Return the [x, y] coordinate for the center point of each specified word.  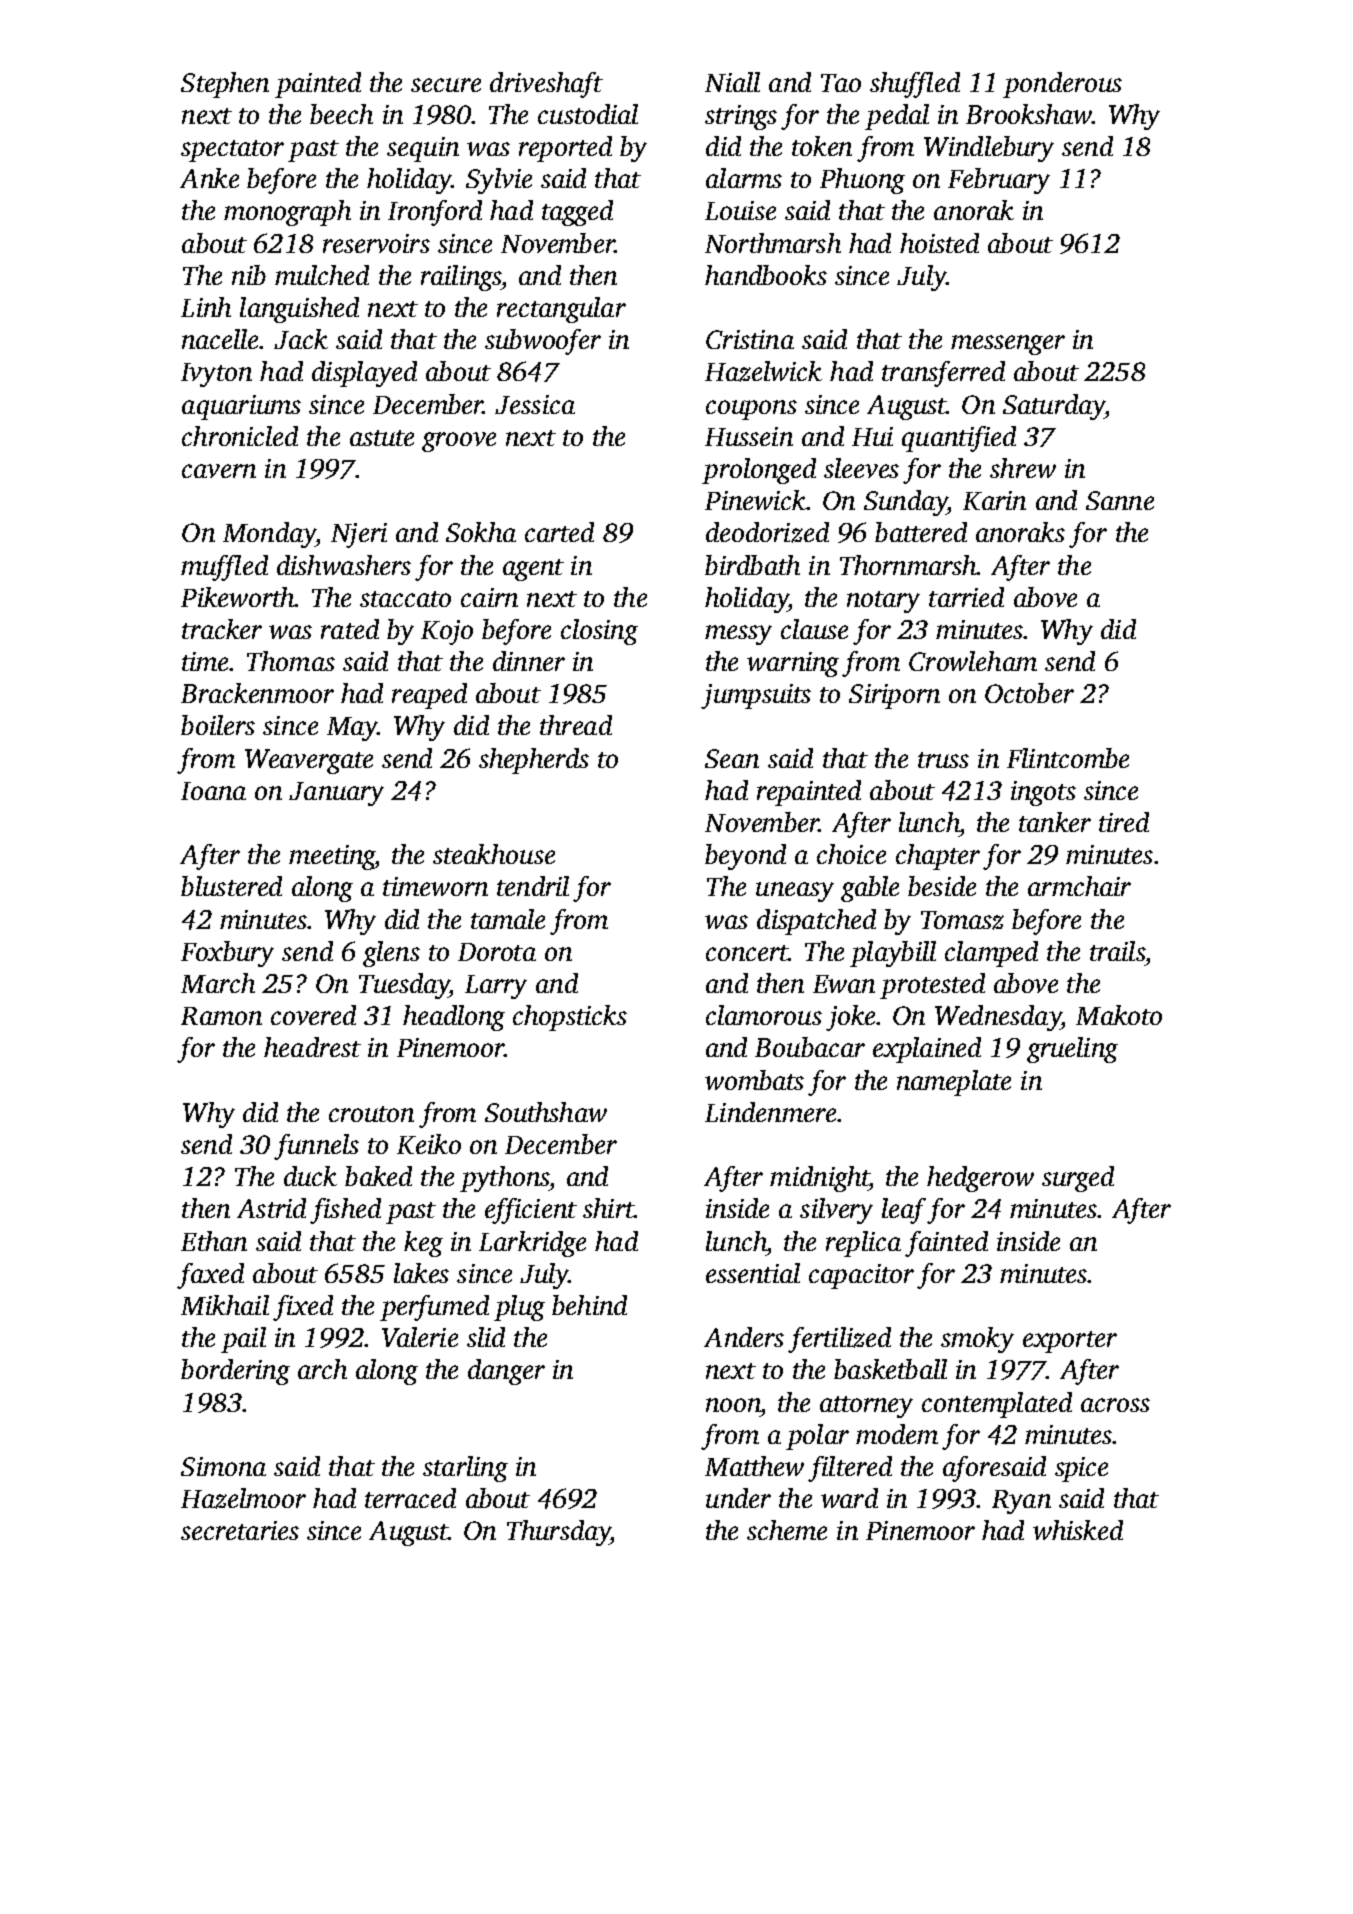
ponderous [1062, 85]
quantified [959, 439]
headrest [312, 1047]
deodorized [767, 532]
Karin [994, 500]
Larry [496, 987]
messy [738, 635]
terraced [410, 1498]
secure [446, 85]
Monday [269, 535]
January [336, 794]
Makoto [1119, 1015]
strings [741, 117]
